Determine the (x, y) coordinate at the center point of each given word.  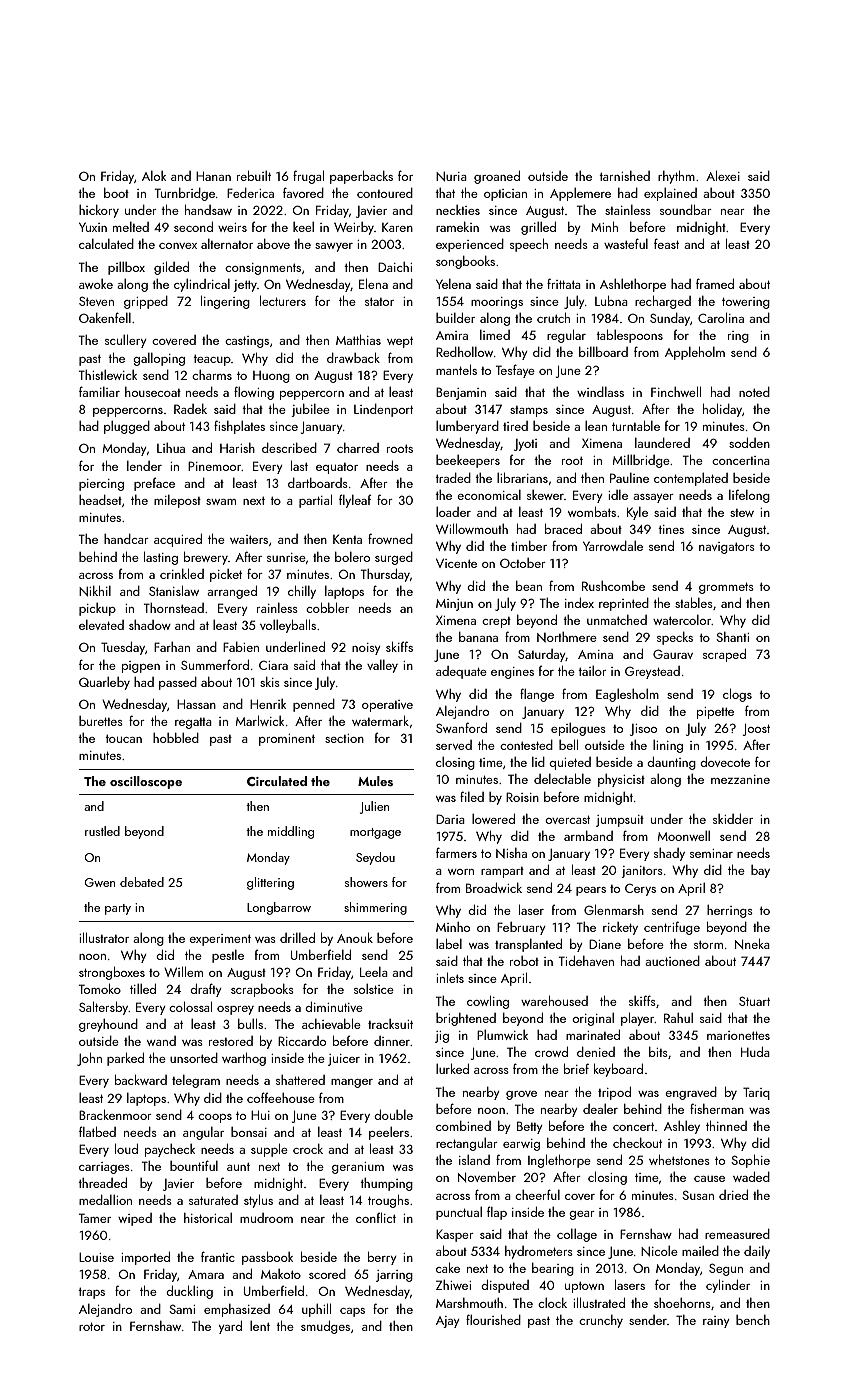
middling (291, 832)
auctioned (672, 961)
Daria (450, 819)
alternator (227, 244)
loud (126, 1148)
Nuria (451, 177)
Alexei (723, 175)
